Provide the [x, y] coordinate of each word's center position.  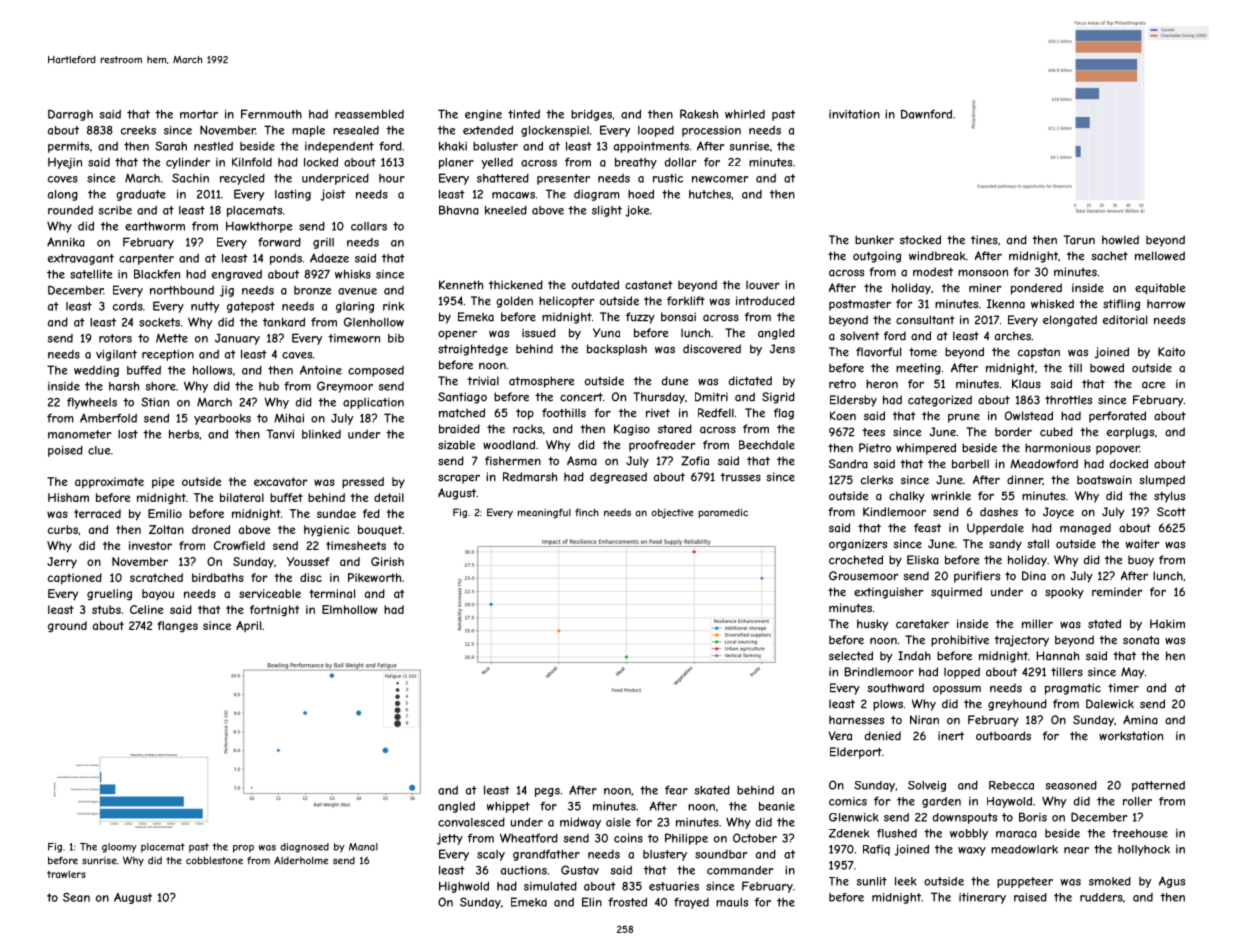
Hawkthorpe [259, 227]
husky [872, 625]
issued [539, 333]
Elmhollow [350, 609]
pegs [547, 792]
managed [1085, 529]
